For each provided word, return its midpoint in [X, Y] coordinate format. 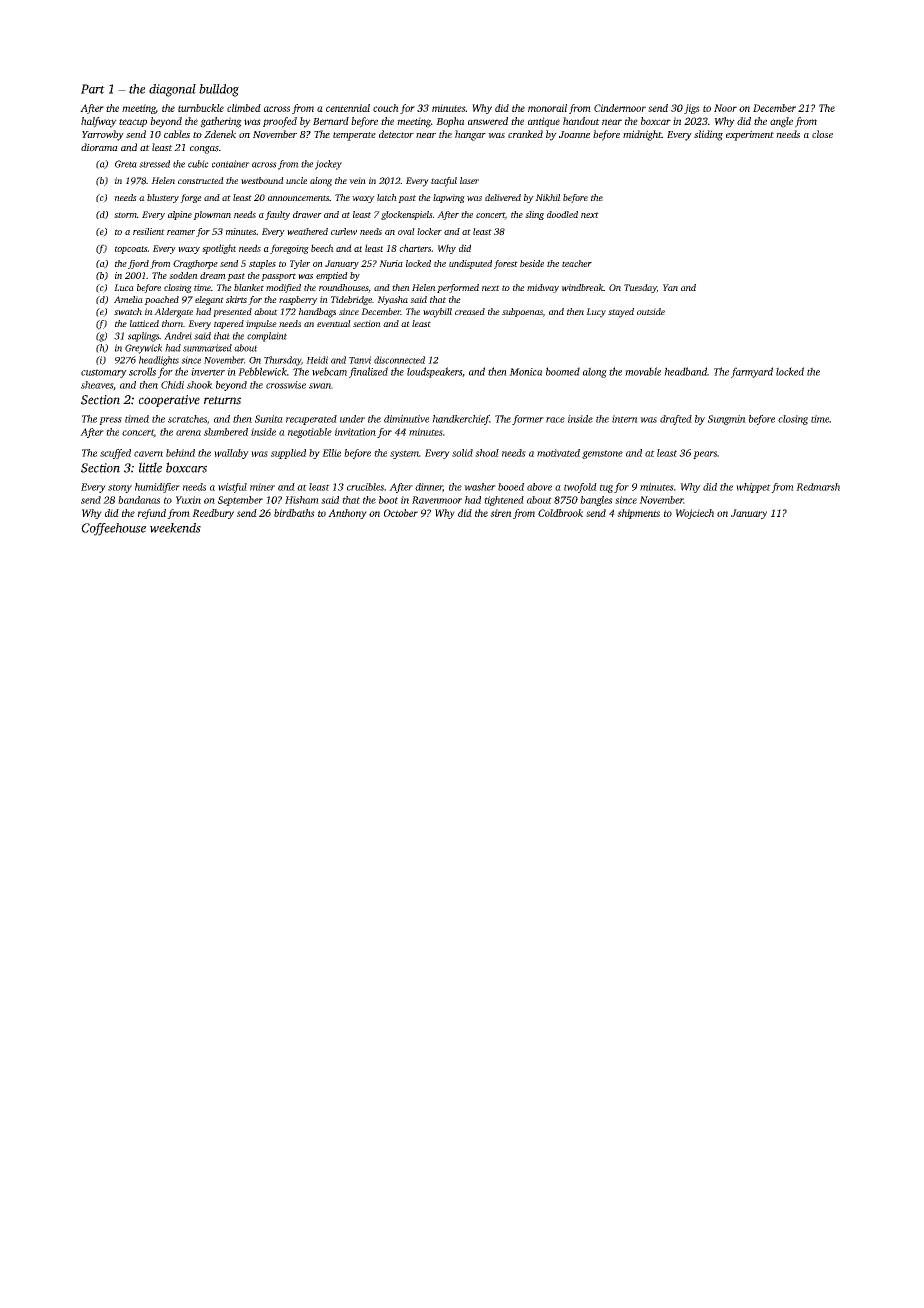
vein [357, 180]
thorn [172, 323]
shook [200, 385]
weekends [175, 528]
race [555, 420]
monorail [547, 108]
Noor [725, 108]
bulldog [219, 90]
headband [685, 371]
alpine [180, 215]
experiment [750, 135]
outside [651, 311]
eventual [334, 323]
